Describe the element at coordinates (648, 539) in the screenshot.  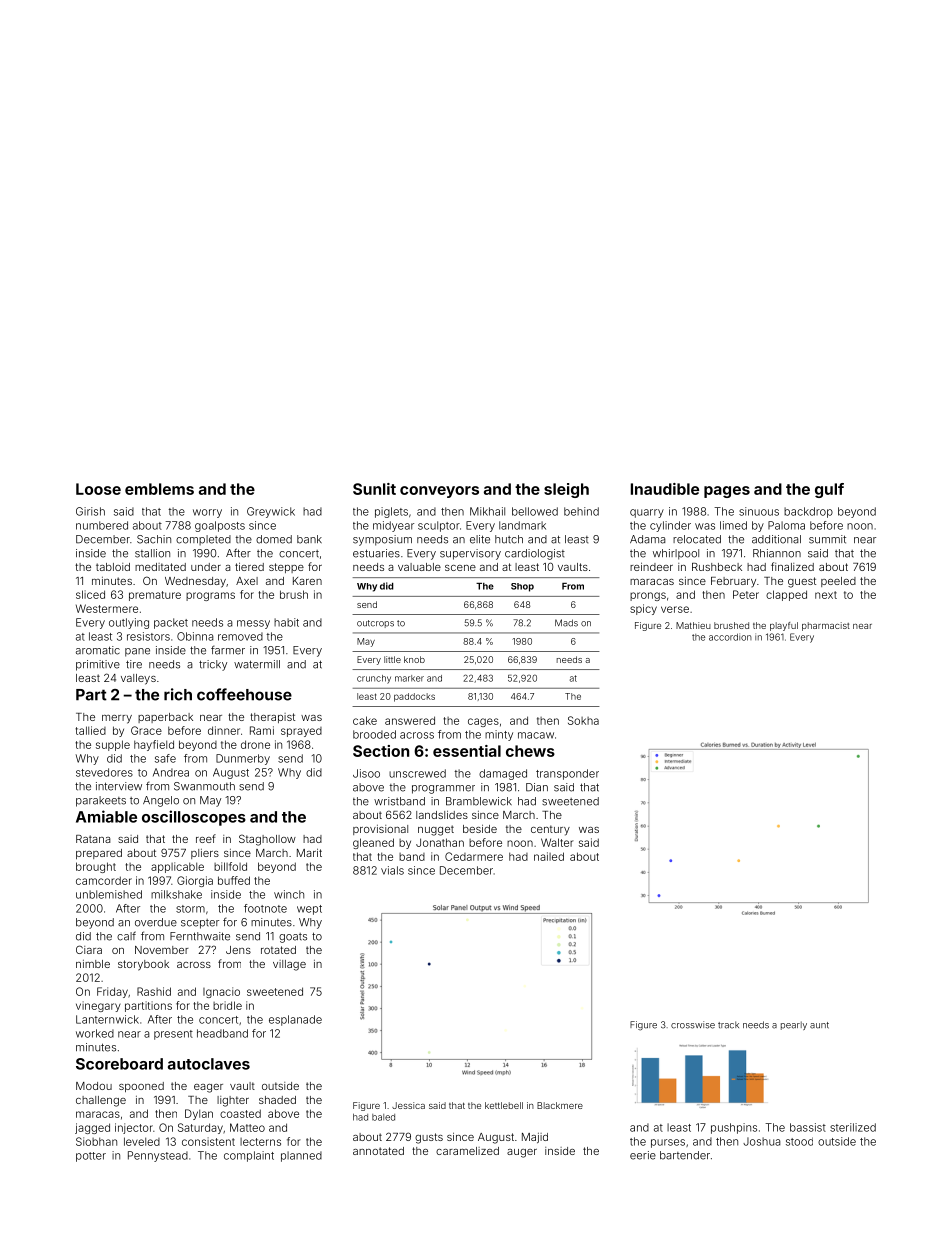
I see `Adama` at that location.
